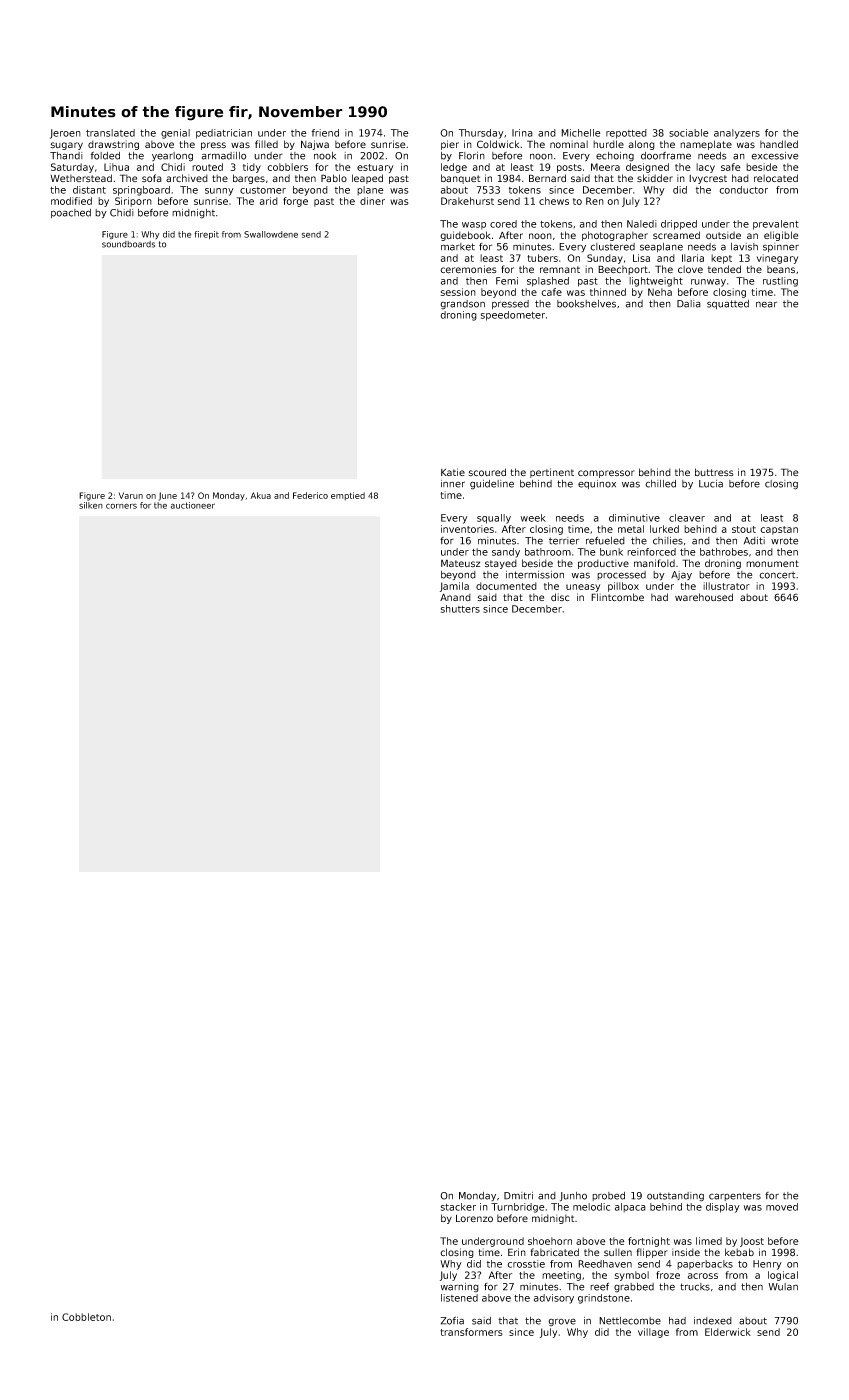 The height and width of the screenshot is (1400, 849). I want to click on Pablo, so click(334, 178).
